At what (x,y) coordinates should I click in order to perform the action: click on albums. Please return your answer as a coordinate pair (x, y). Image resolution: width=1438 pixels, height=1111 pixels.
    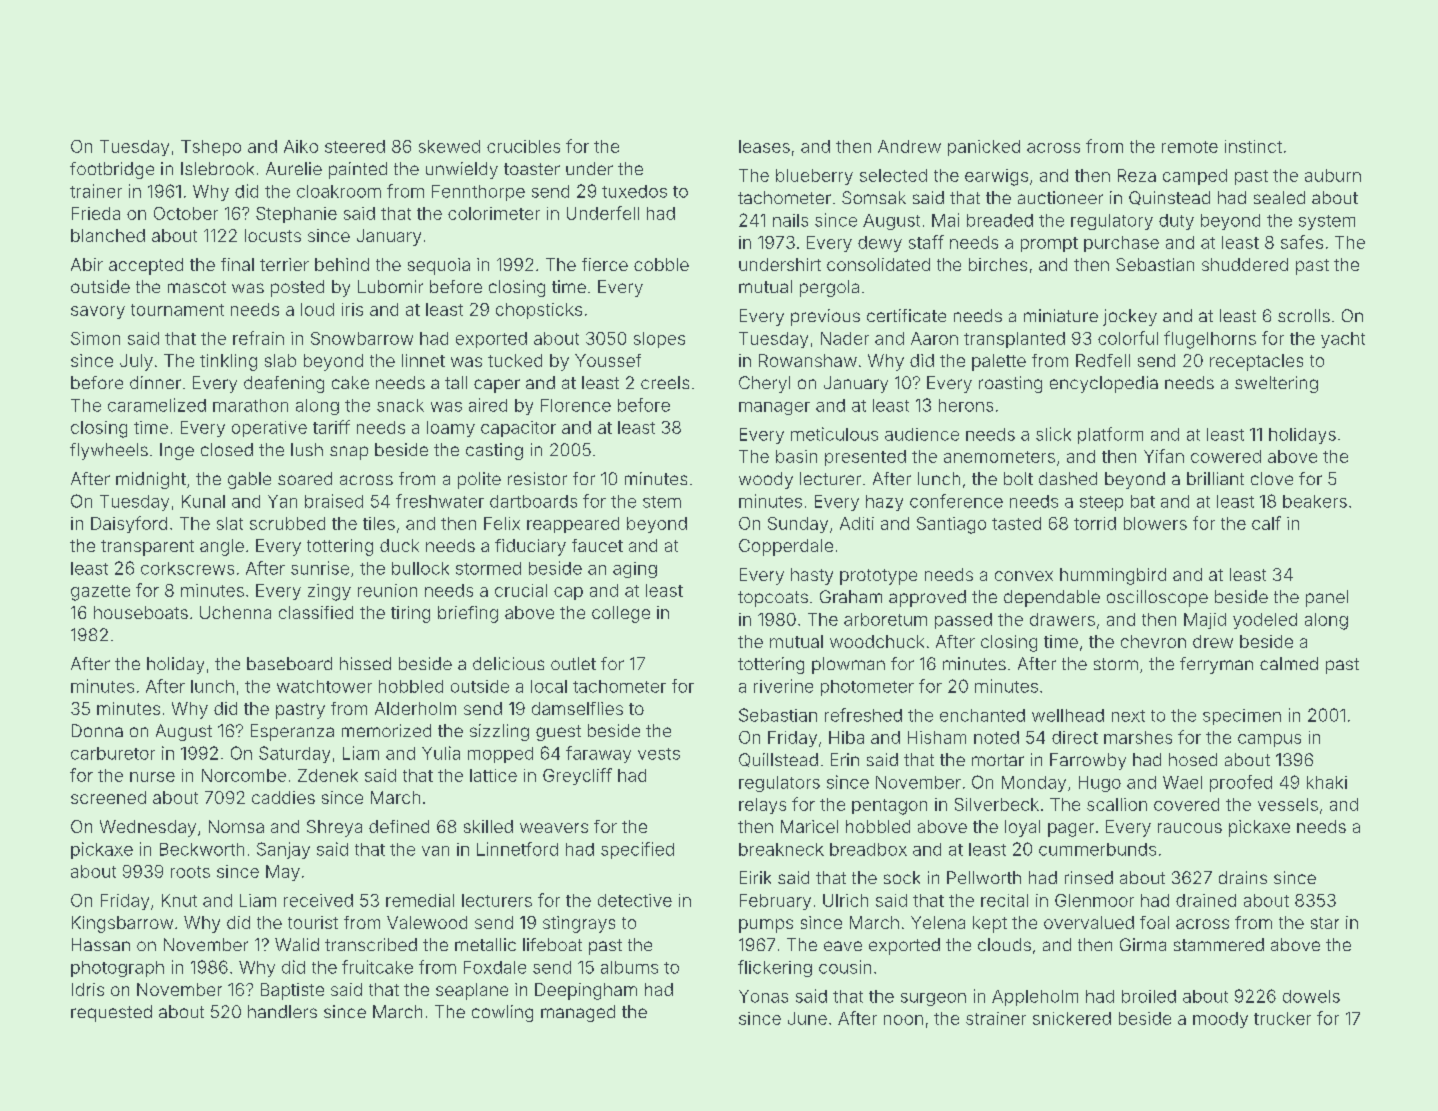
    Looking at the image, I should click on (629, 967).
